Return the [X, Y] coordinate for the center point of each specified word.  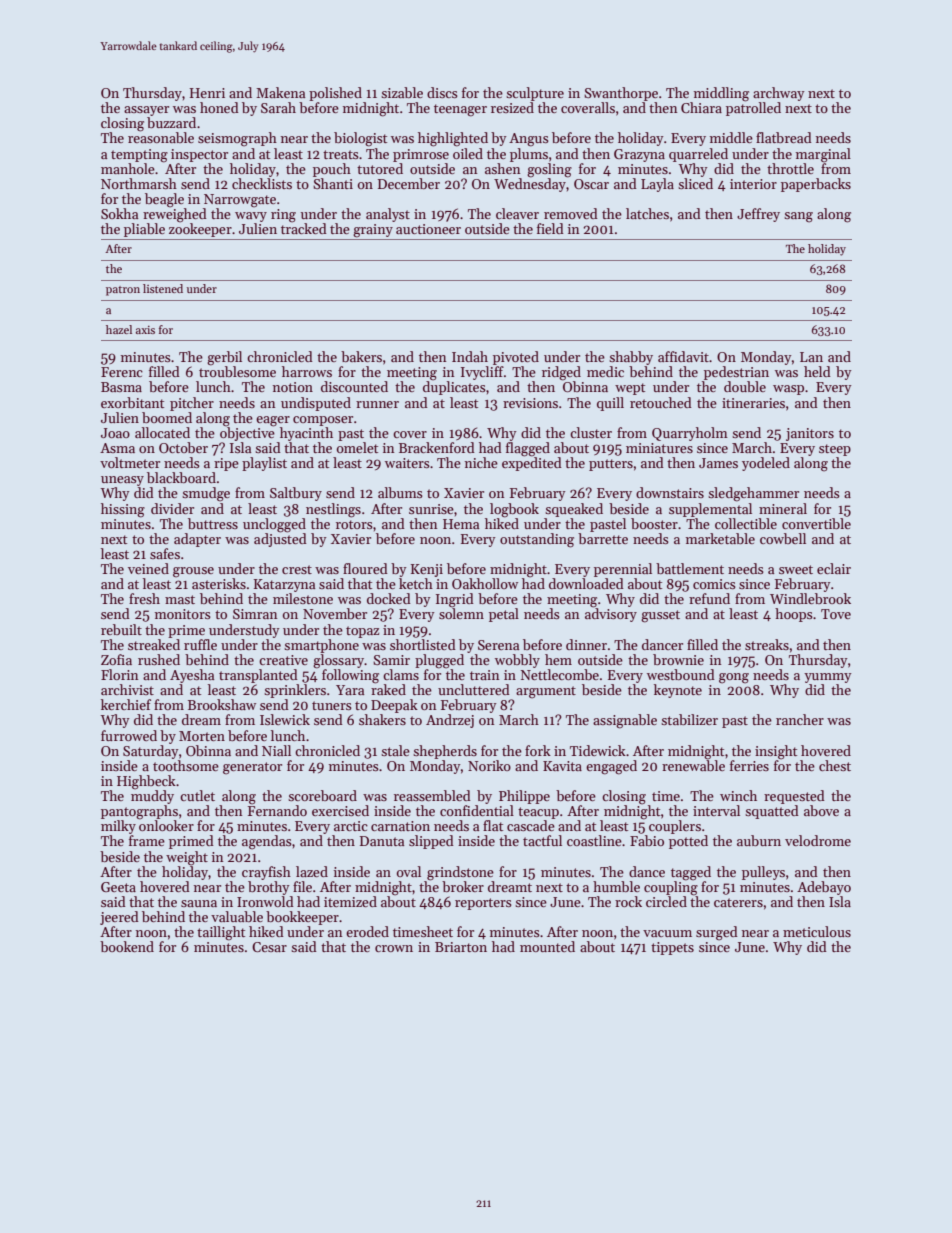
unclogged [274, 525]
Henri [207, 93]
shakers [382, 719]
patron [123, 291]
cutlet [197, 795]
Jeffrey [758, 215]
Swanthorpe [621, 94]
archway [779, 94]
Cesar [269, 947]
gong [734, 678]
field [550, 228]
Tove [836, 614]
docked [389, 598]
